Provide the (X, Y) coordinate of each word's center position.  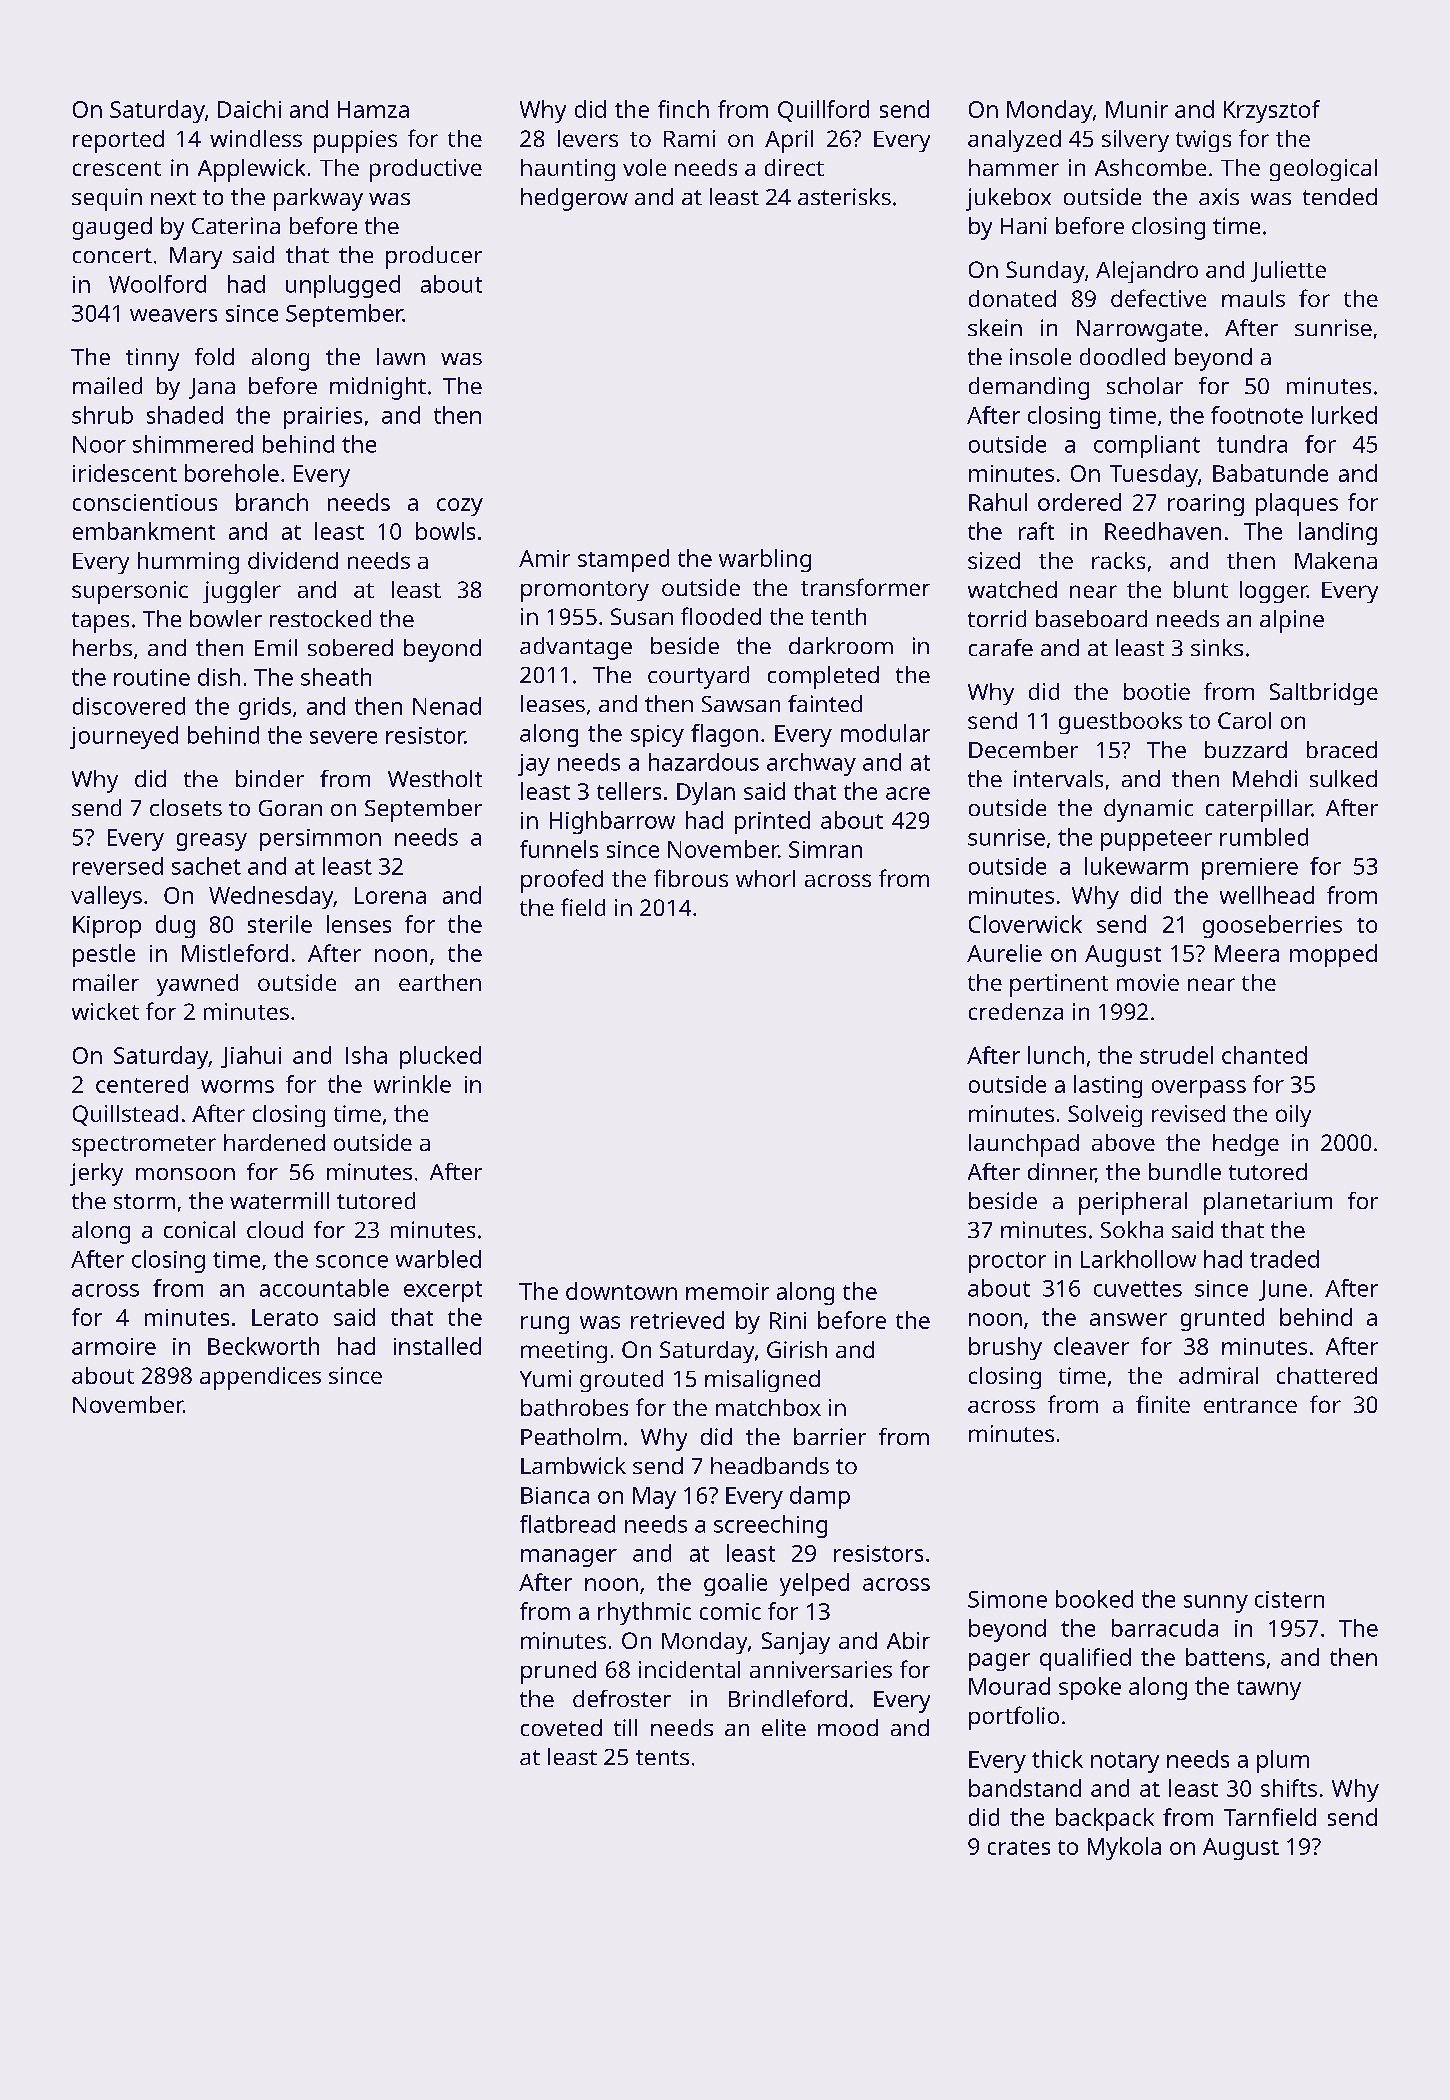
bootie (1157, 691)
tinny (152, 359)
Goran (290, 808)
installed (437, 1346)
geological (1323, 170)
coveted (561, 1727)
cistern (1289, 1599)
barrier (830, 1436)
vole (644, 167)
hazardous (704, 762)
